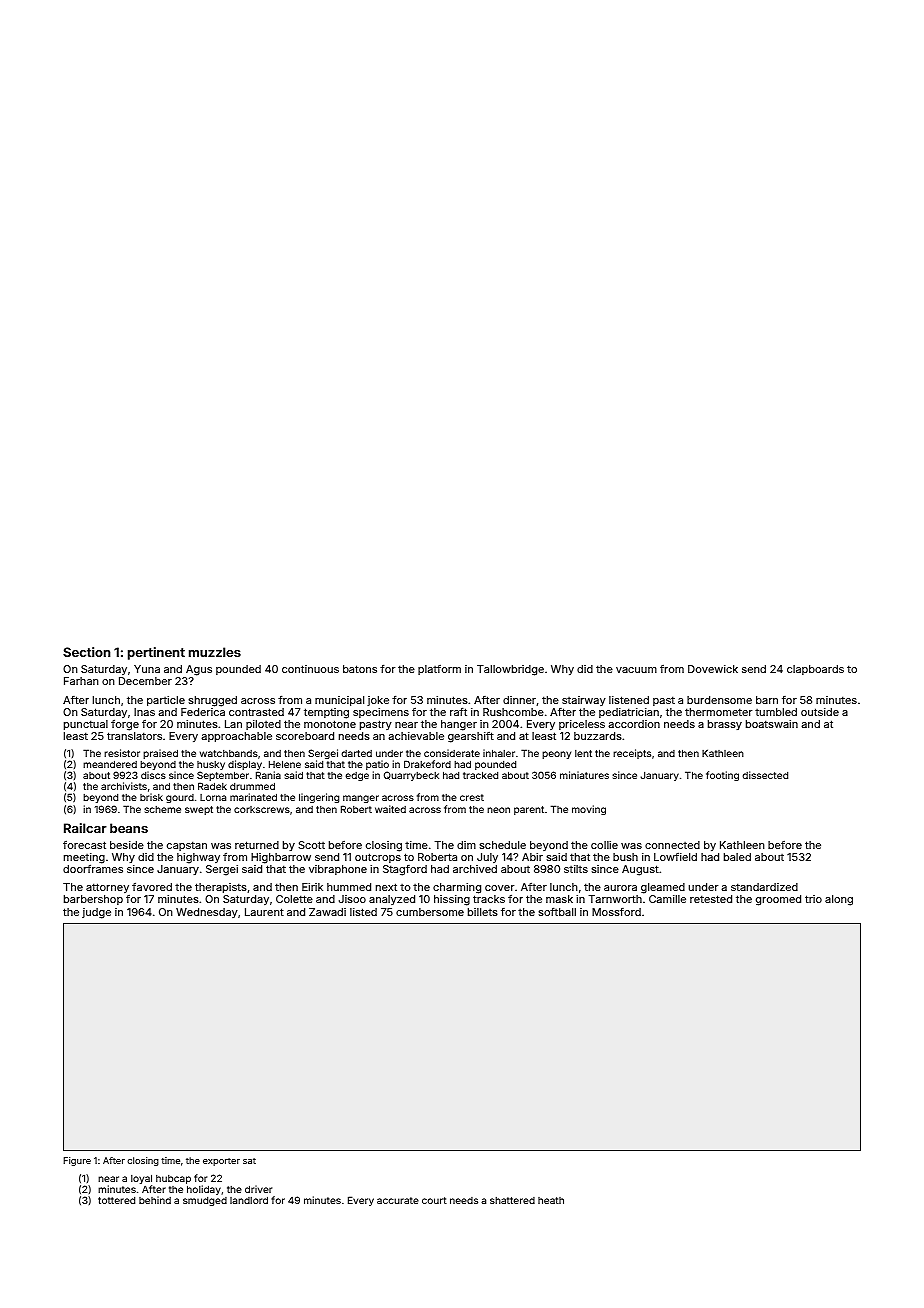  What do you see at coordinates (616, 912) in the screenshot?
I see `Mossford` at bounding box center [616, 912].
